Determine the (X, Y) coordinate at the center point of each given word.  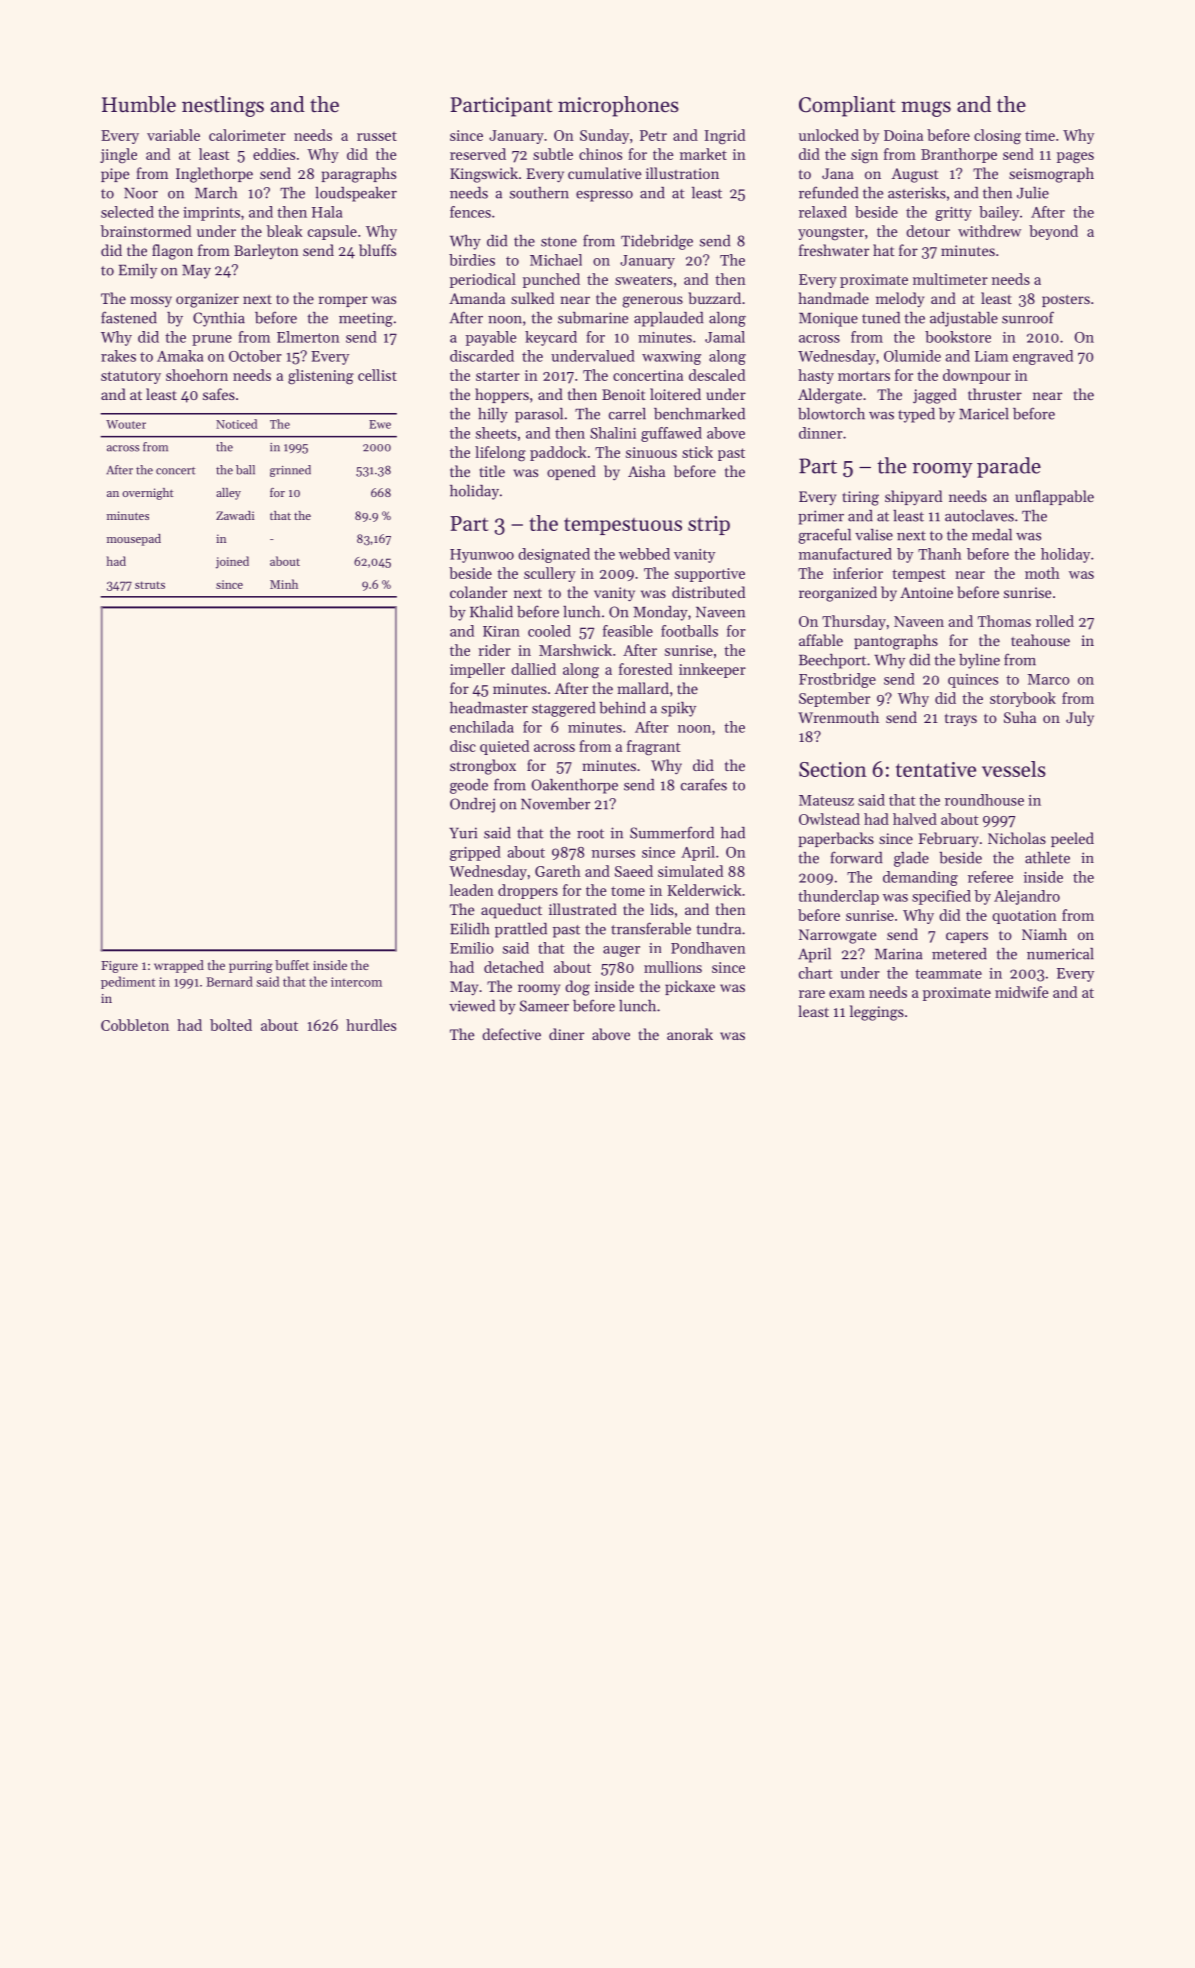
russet (377, 136)
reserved (478, 154)
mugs (926, 109)
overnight (147, 494)
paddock (558, 453)
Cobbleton (135, 1025)
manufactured (845, 554)
